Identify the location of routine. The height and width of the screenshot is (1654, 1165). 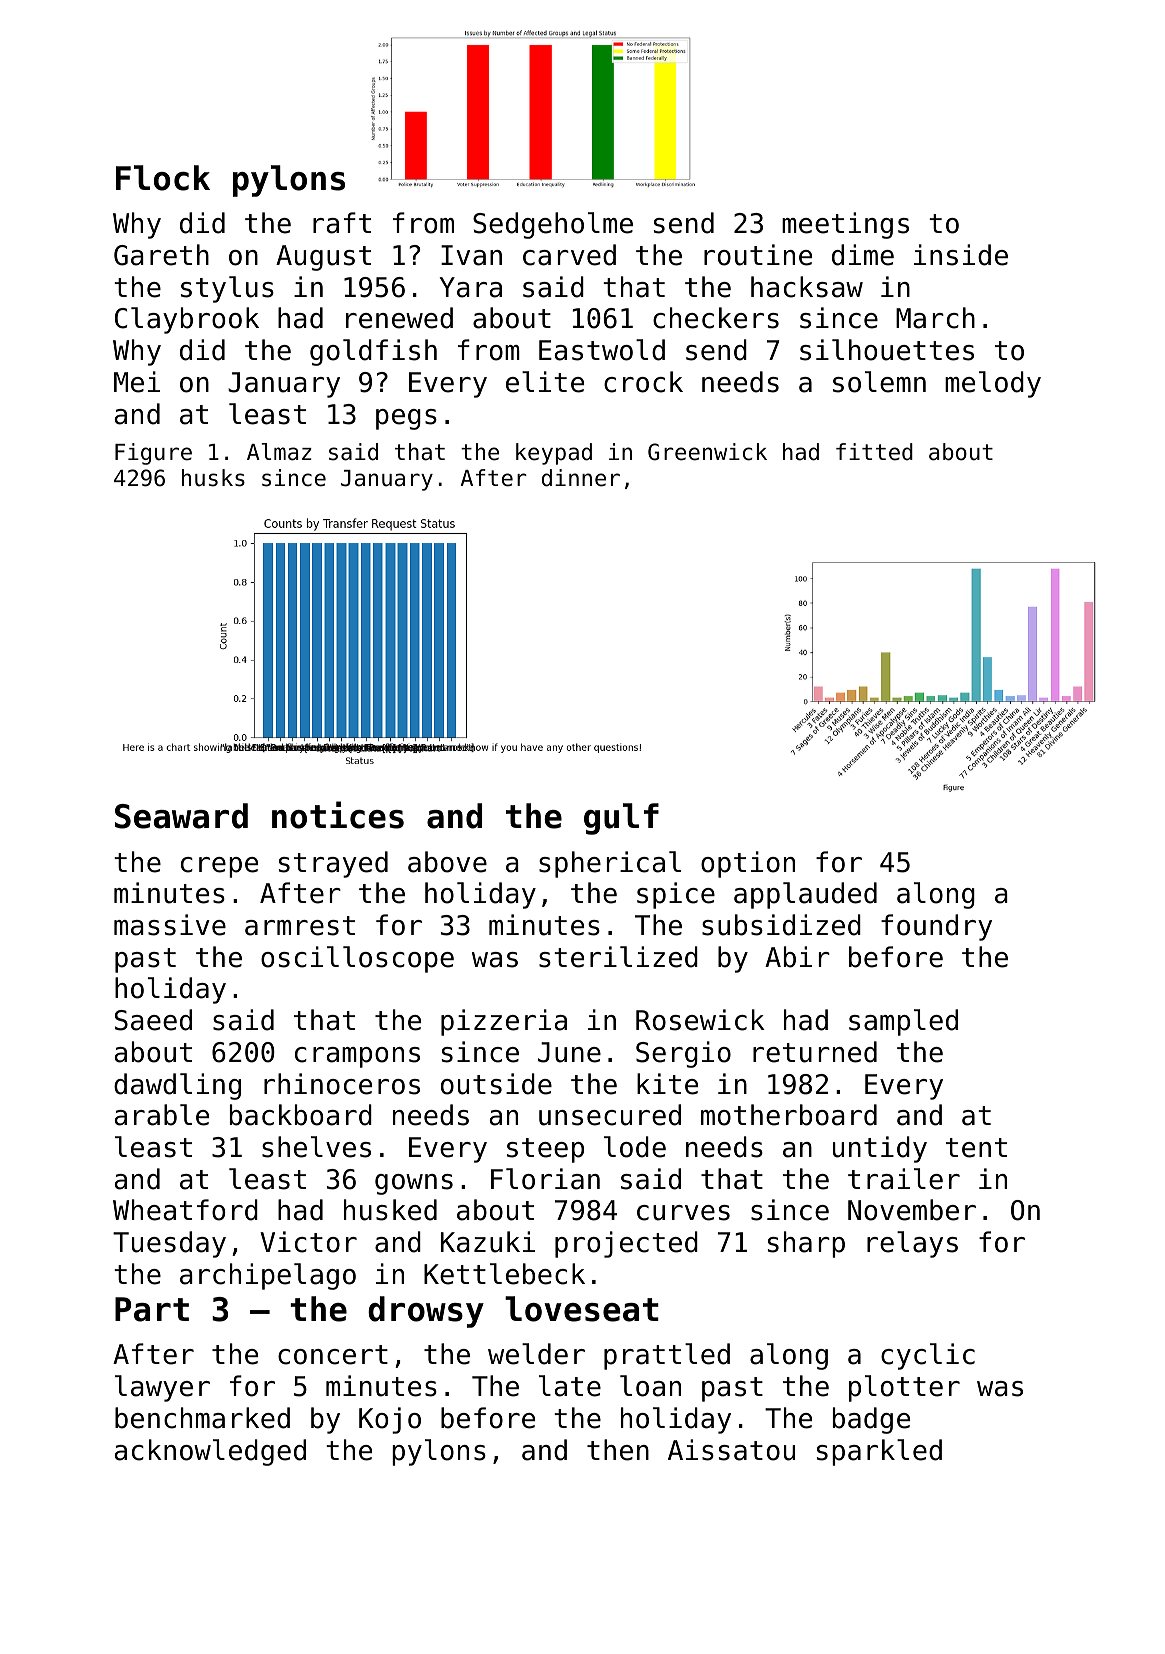
(758, 255).
